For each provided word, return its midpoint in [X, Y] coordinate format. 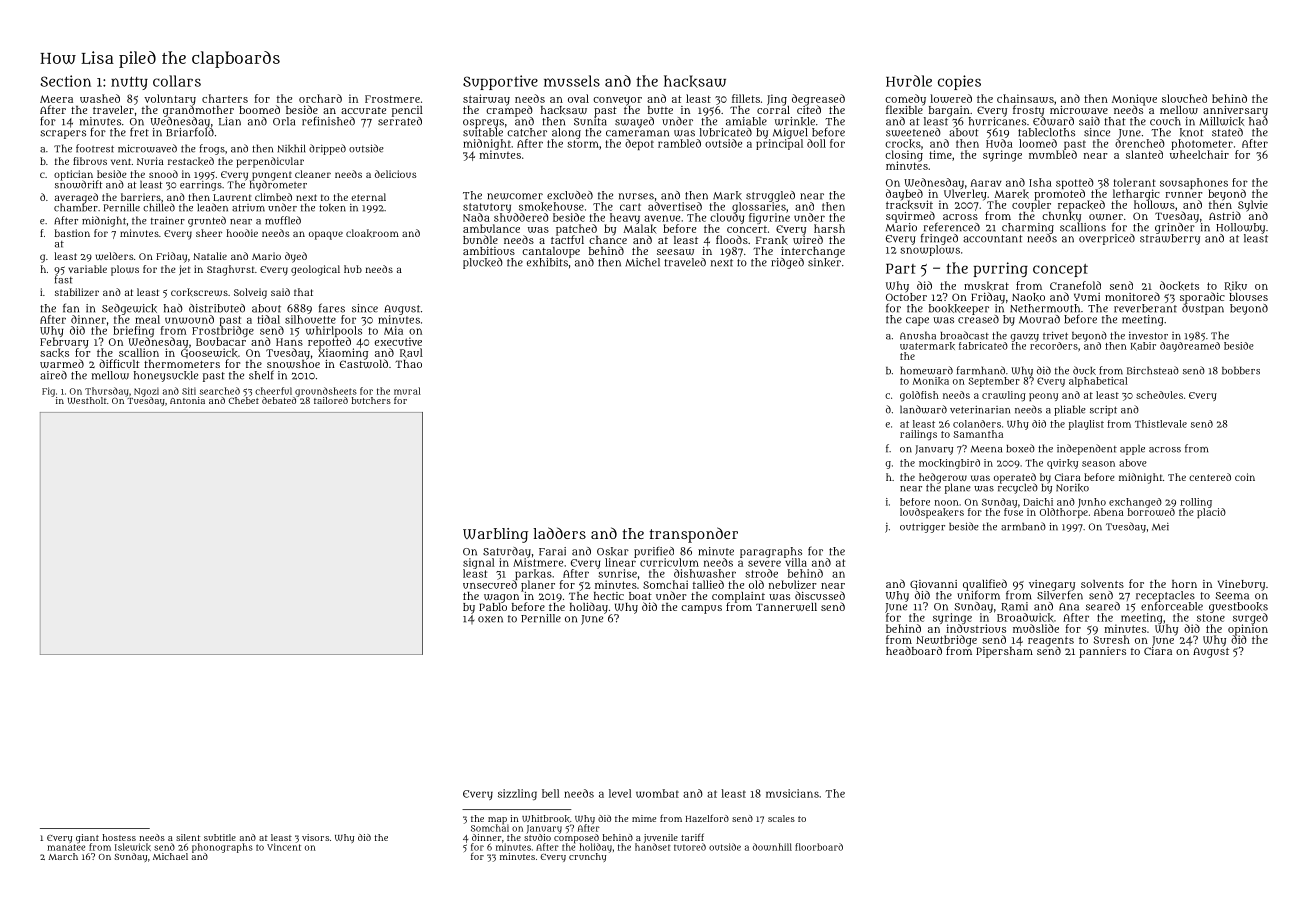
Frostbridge [223, 331]
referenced [952, 227]
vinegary [1052, 585]
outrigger [922, 528]
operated [1015, 478]
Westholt [87, 400]
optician [73, 175]
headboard [914, 650]
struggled [770, 196]
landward [923, 409]
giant [87, 838]
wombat [657, 793]
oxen [490, 619]
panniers [1102, 652]
